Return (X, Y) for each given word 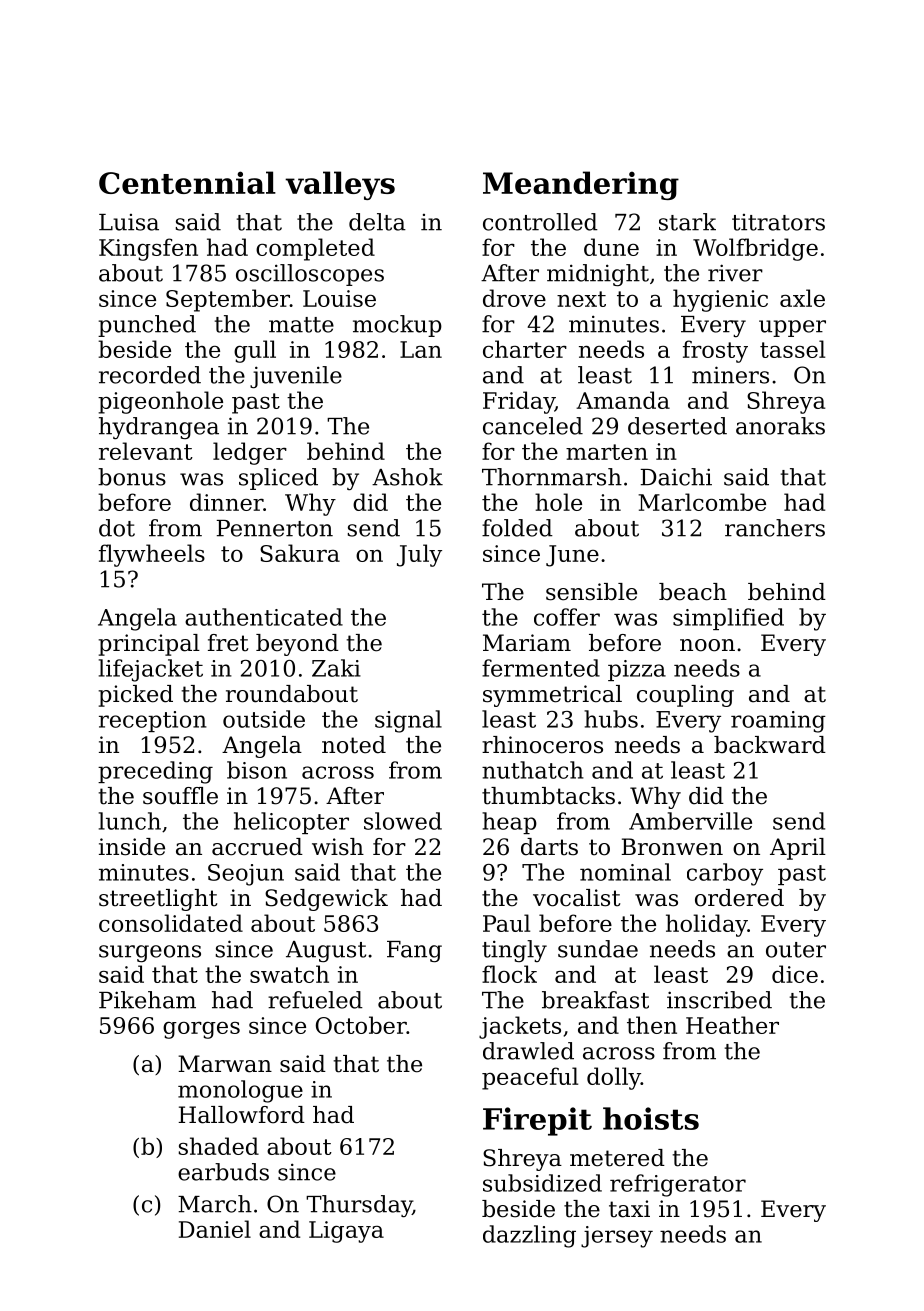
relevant (146, 451)
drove (514, 298)
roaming (778, 722)
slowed (403, 821)
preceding (155, 772)
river (735, 273)
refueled (315, 1000)
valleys (340, 185)
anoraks (780, 426)
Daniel (215, 1229)
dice (795, 974)
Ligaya (346, 1232)
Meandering (581, 185)
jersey (617, 1237)
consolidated (171, 923)
